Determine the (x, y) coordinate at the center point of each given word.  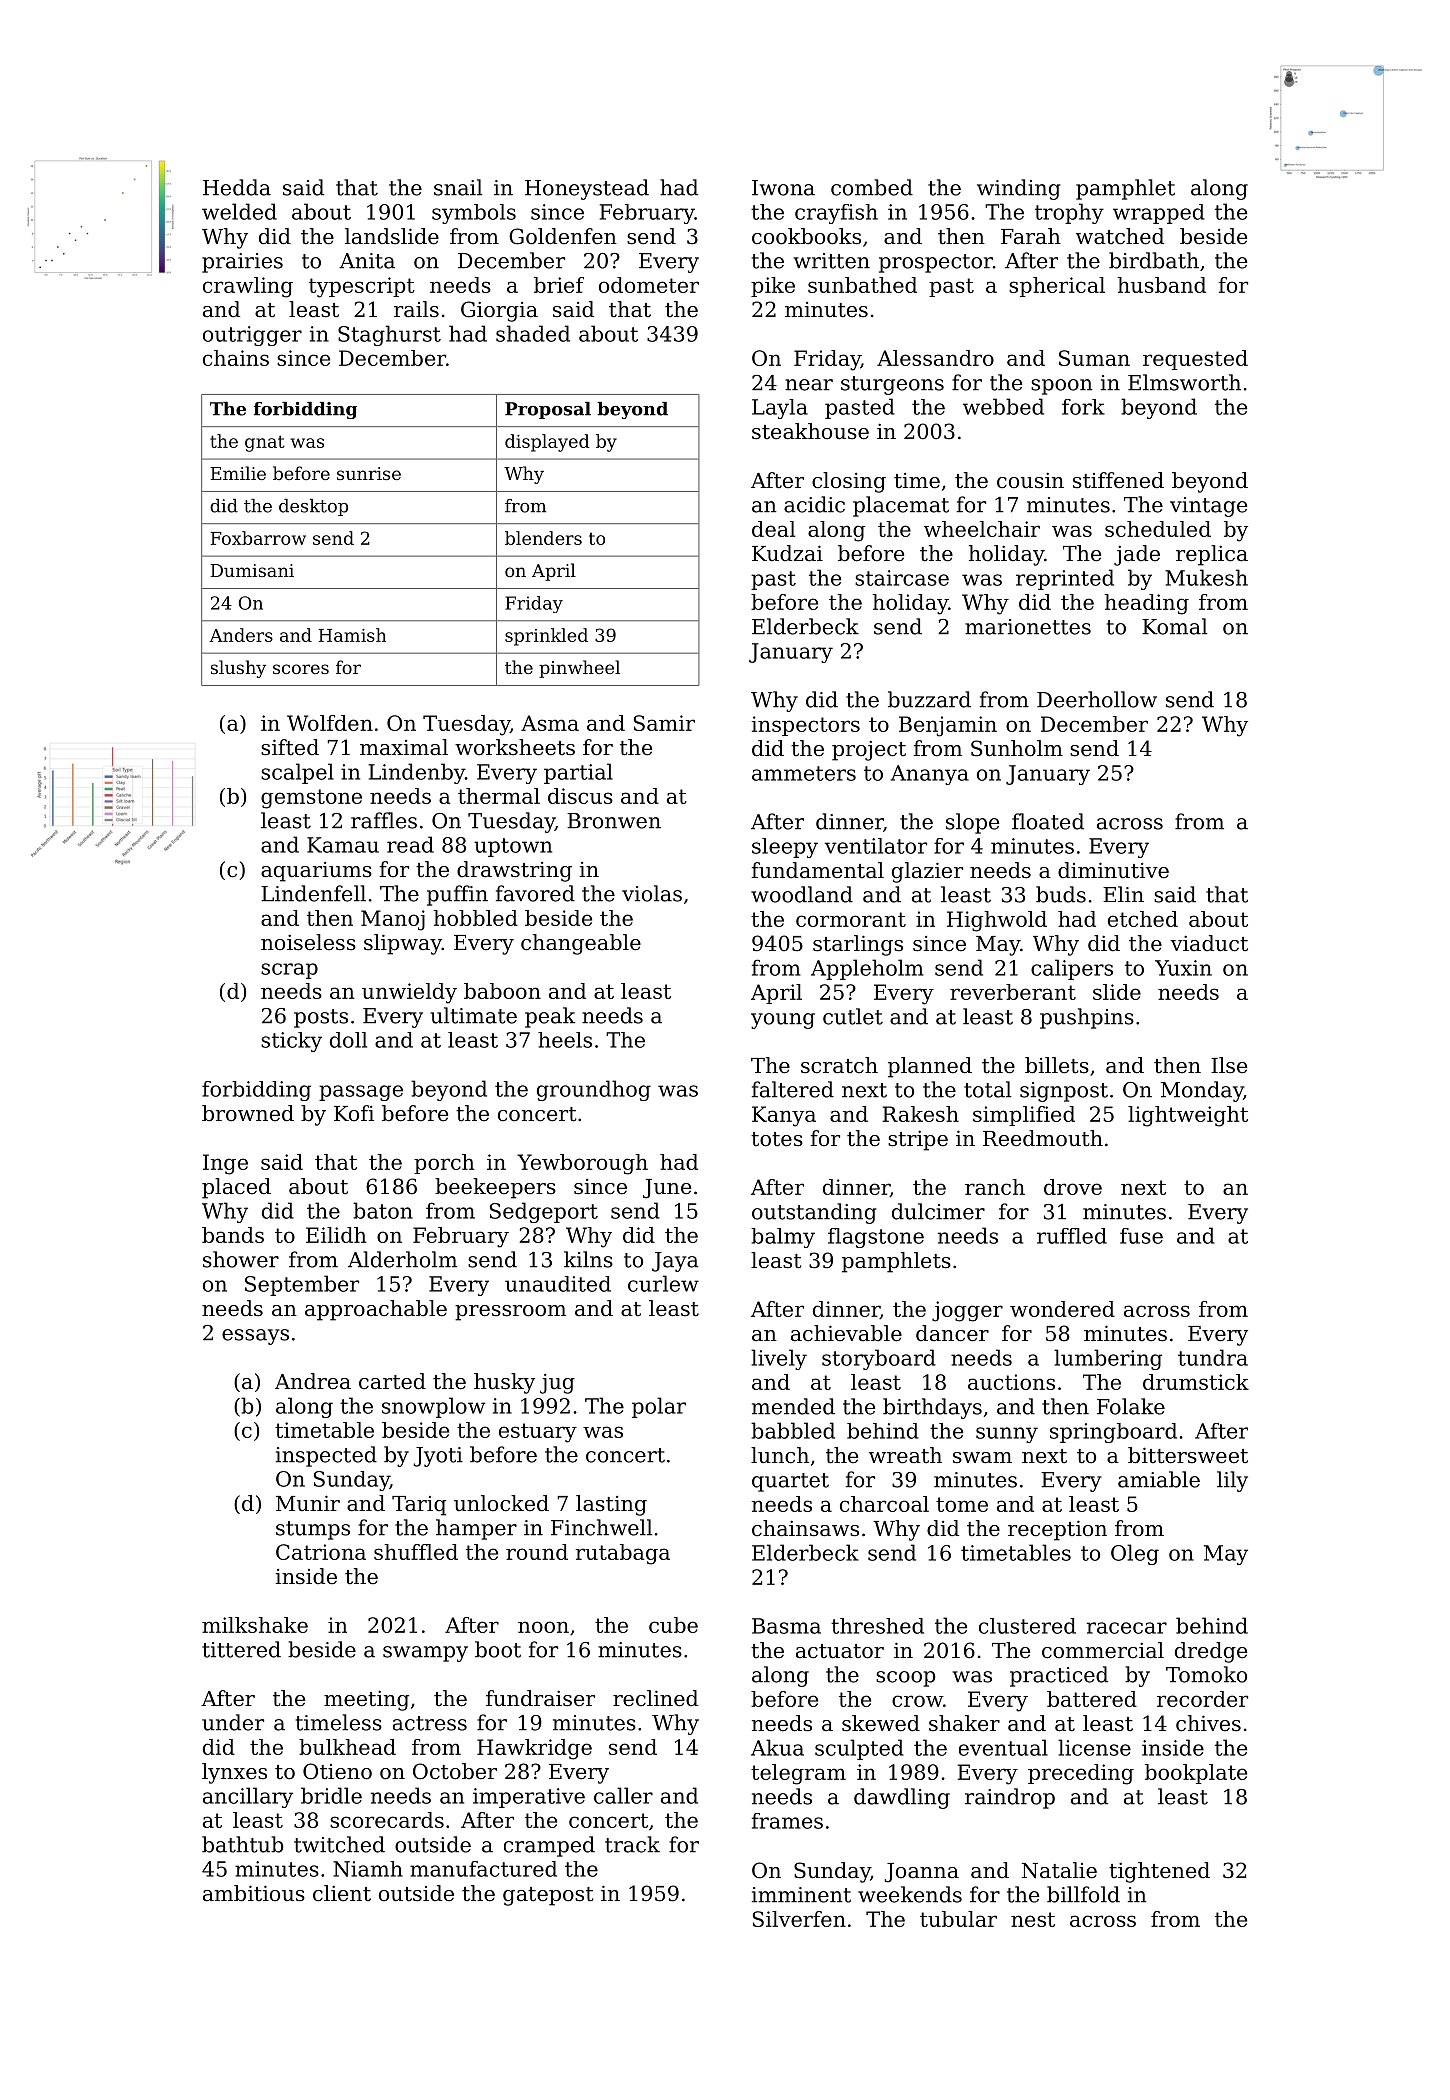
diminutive (1113, 870)
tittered (241, 1649)
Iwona (783, 188)
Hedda (237, 187)
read (410, 844)
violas (652, 893)
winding (1019, 189)
